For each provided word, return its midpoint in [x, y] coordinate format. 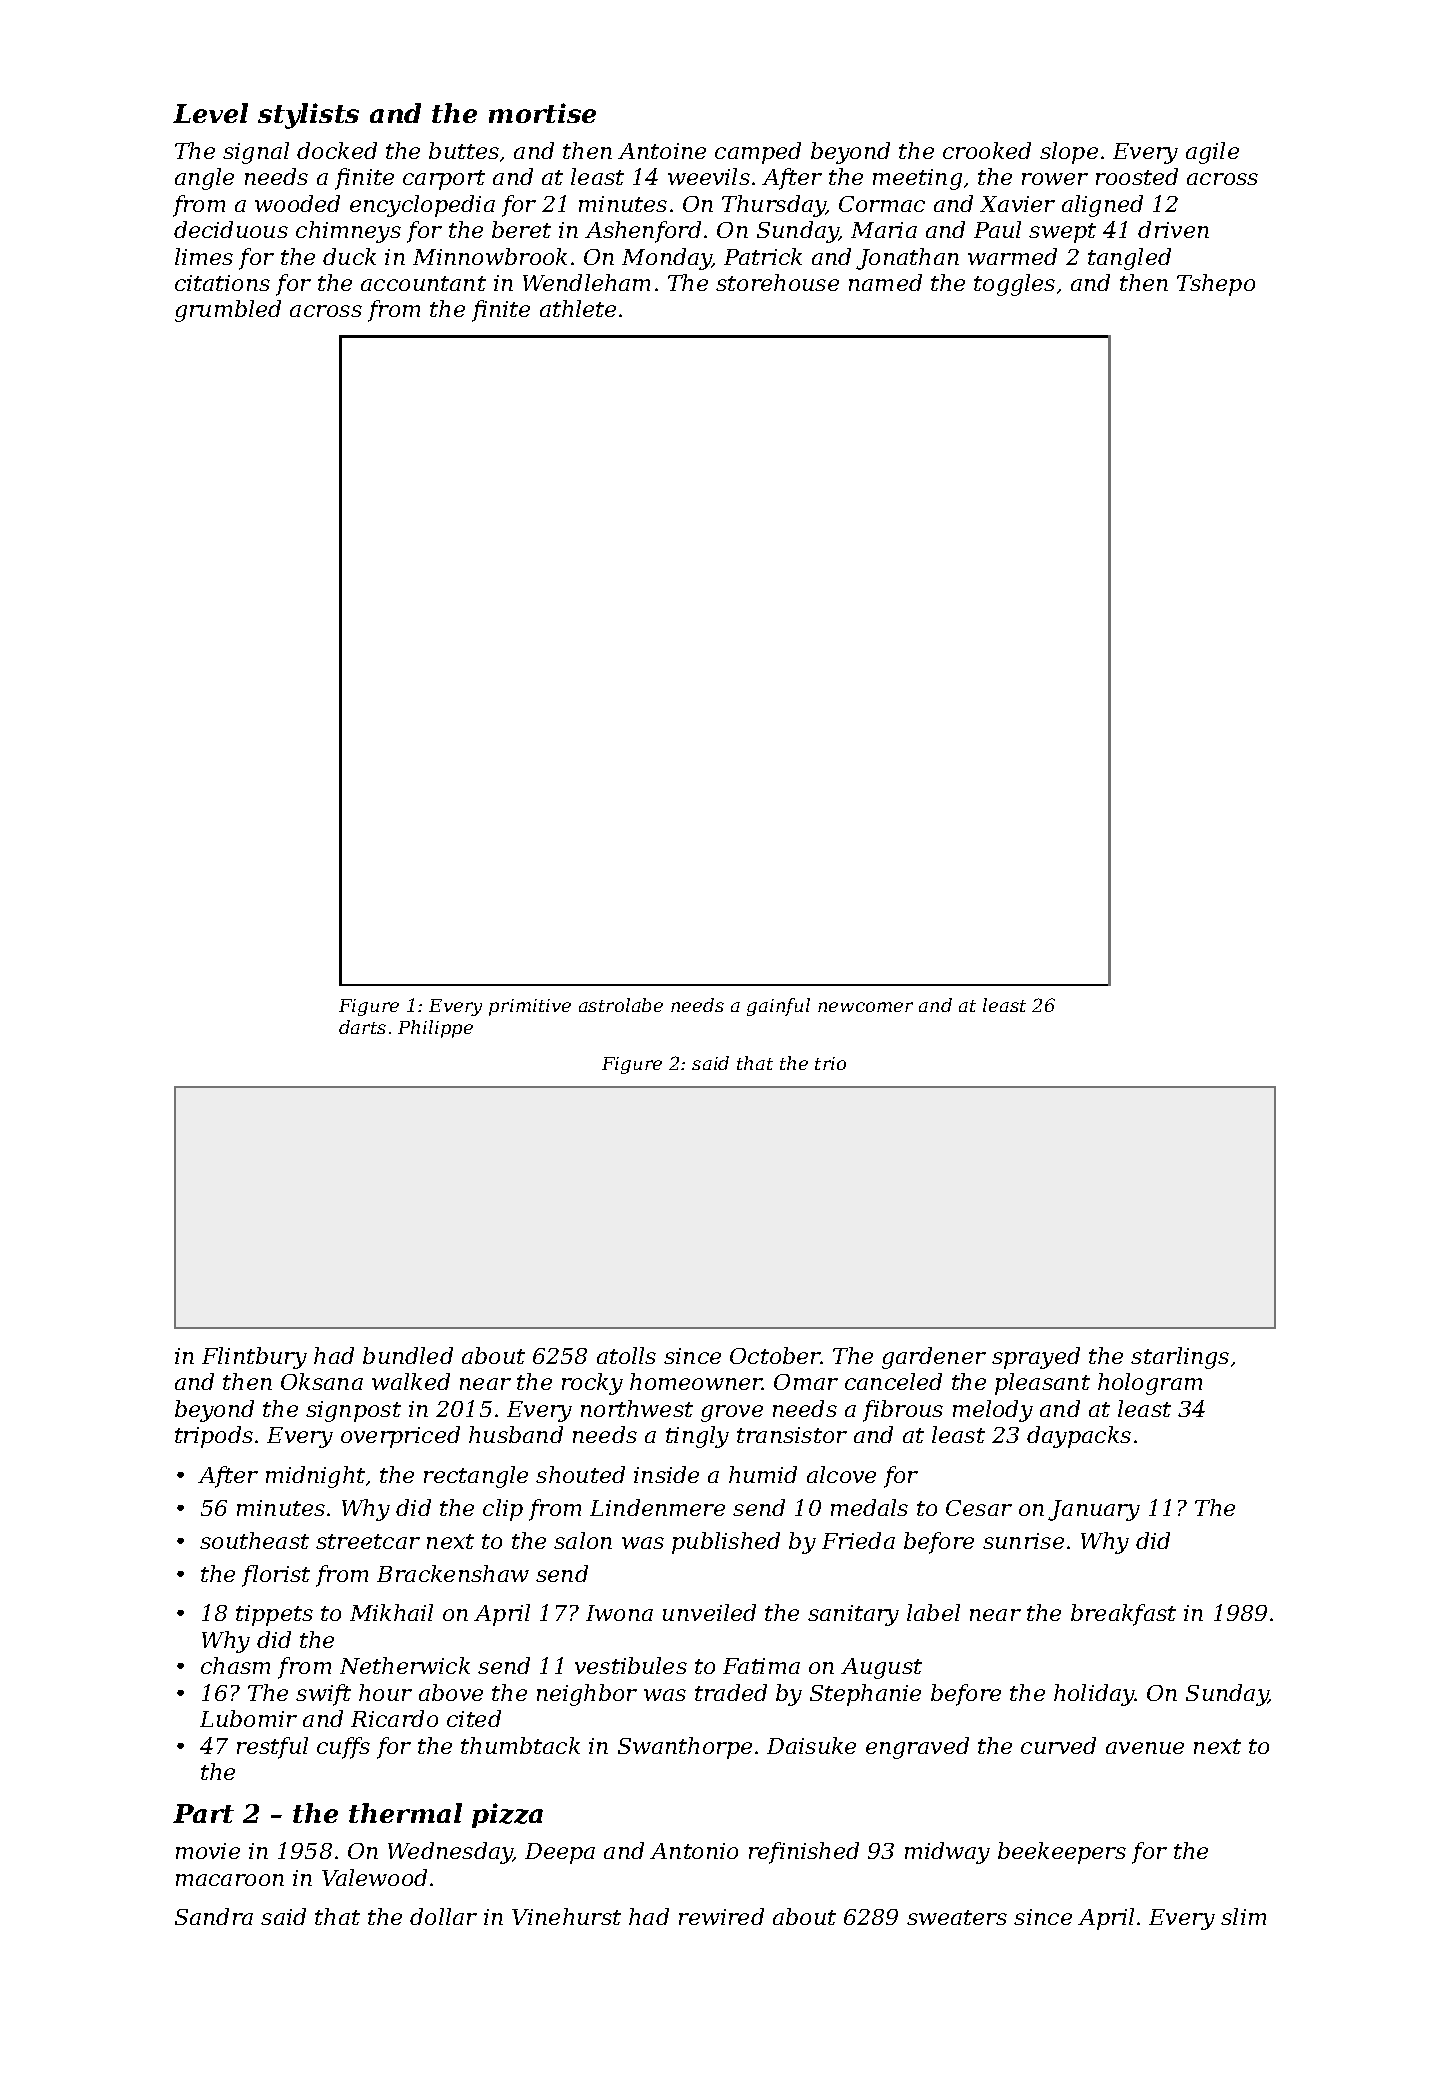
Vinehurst [566, 1916]
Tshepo [1216, 285]
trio [830, 1063]
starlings [1180, 1358]
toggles [1014, 285]
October [775, 1355]
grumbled [228, 311]
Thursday [774, 206]
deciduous [231, 229]
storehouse [777, 282]
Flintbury [254, 1358]
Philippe [435, 1029]
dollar [443, 1916]
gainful [778, 1007]
